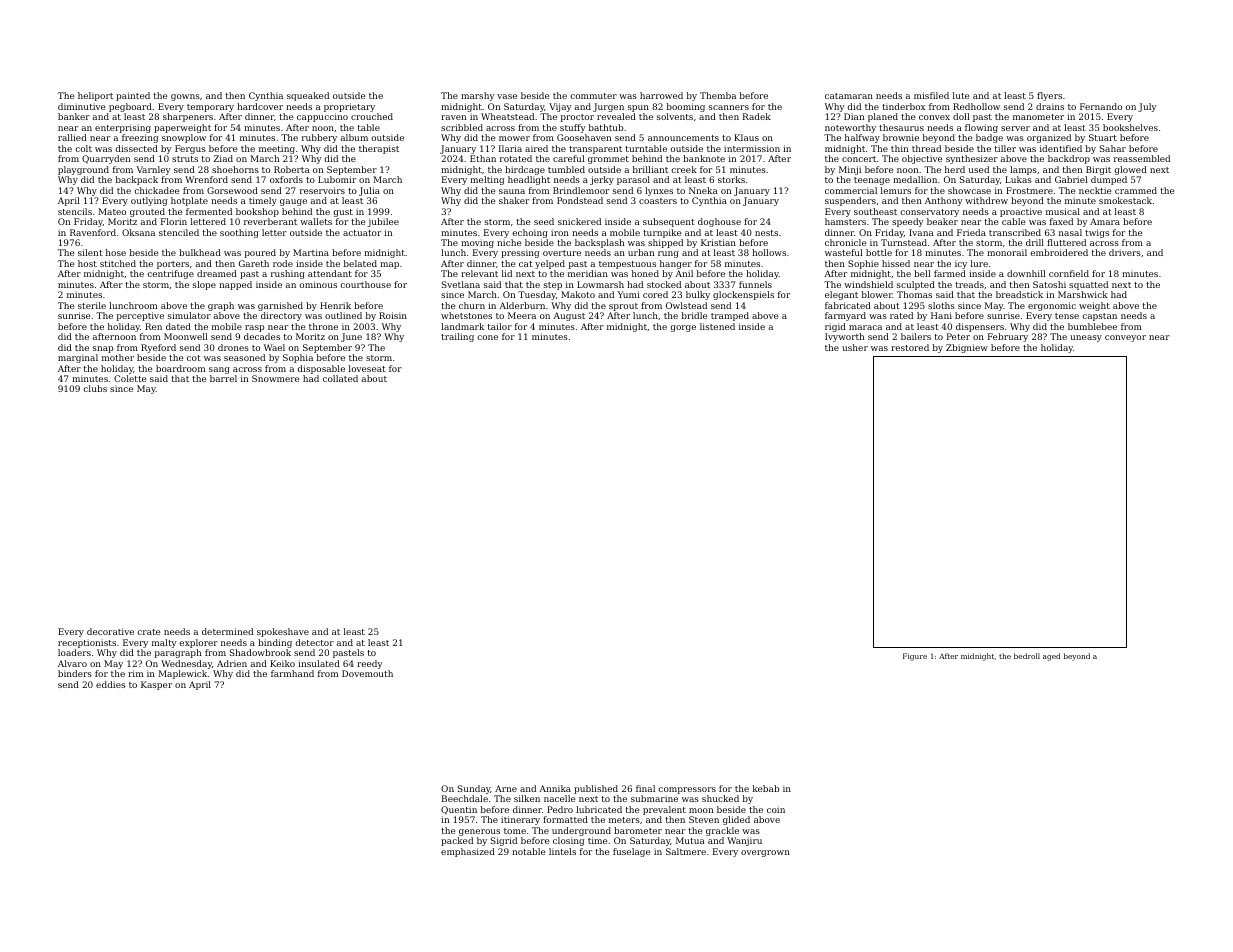 Image resolution: width=1233 pixels, height=952 pixels. Describe the element at coordinates (459, 810) in the image. I see `Quentin` at that location.
